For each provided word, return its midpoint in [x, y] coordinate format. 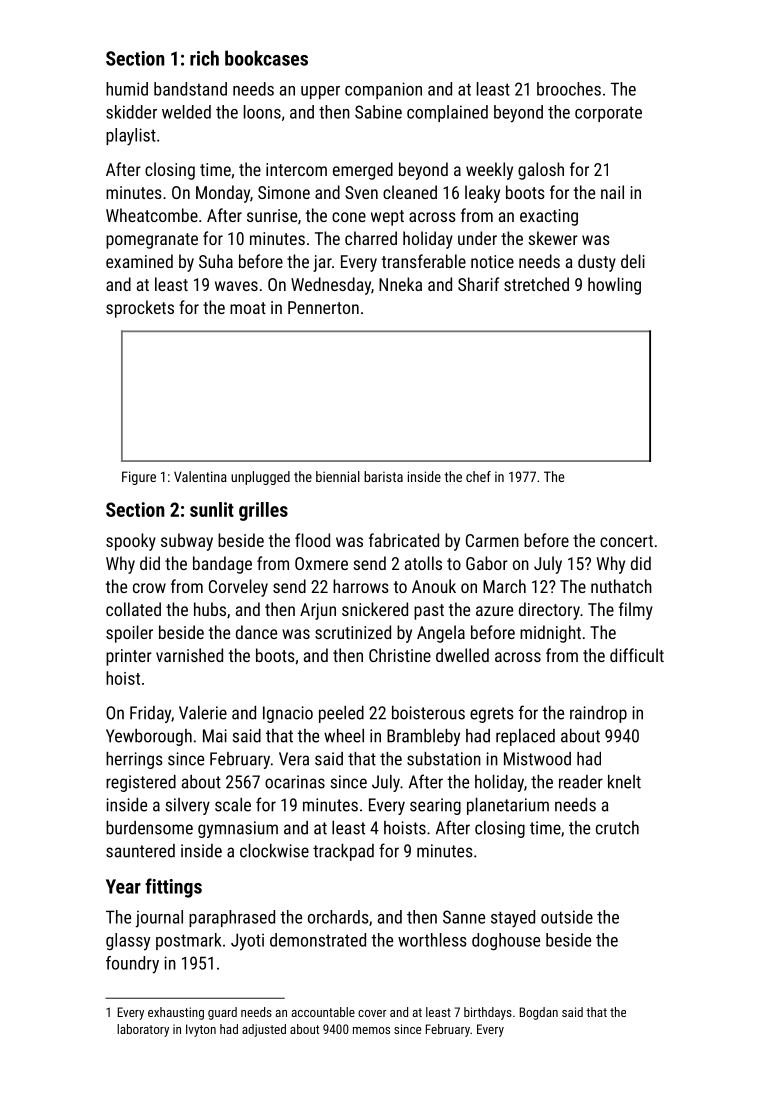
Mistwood [537, 759]
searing [435, 806]
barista [383, 476]
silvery [188, 806]
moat [248, 308]
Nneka [400, 284]
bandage [222, 565]
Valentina [200, 476]
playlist [131, 137]
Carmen [492, 540]
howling [614, 286]
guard [222, 1013]
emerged [363, 171]
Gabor [487, 563]
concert [626, 541]
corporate [608, 114]
